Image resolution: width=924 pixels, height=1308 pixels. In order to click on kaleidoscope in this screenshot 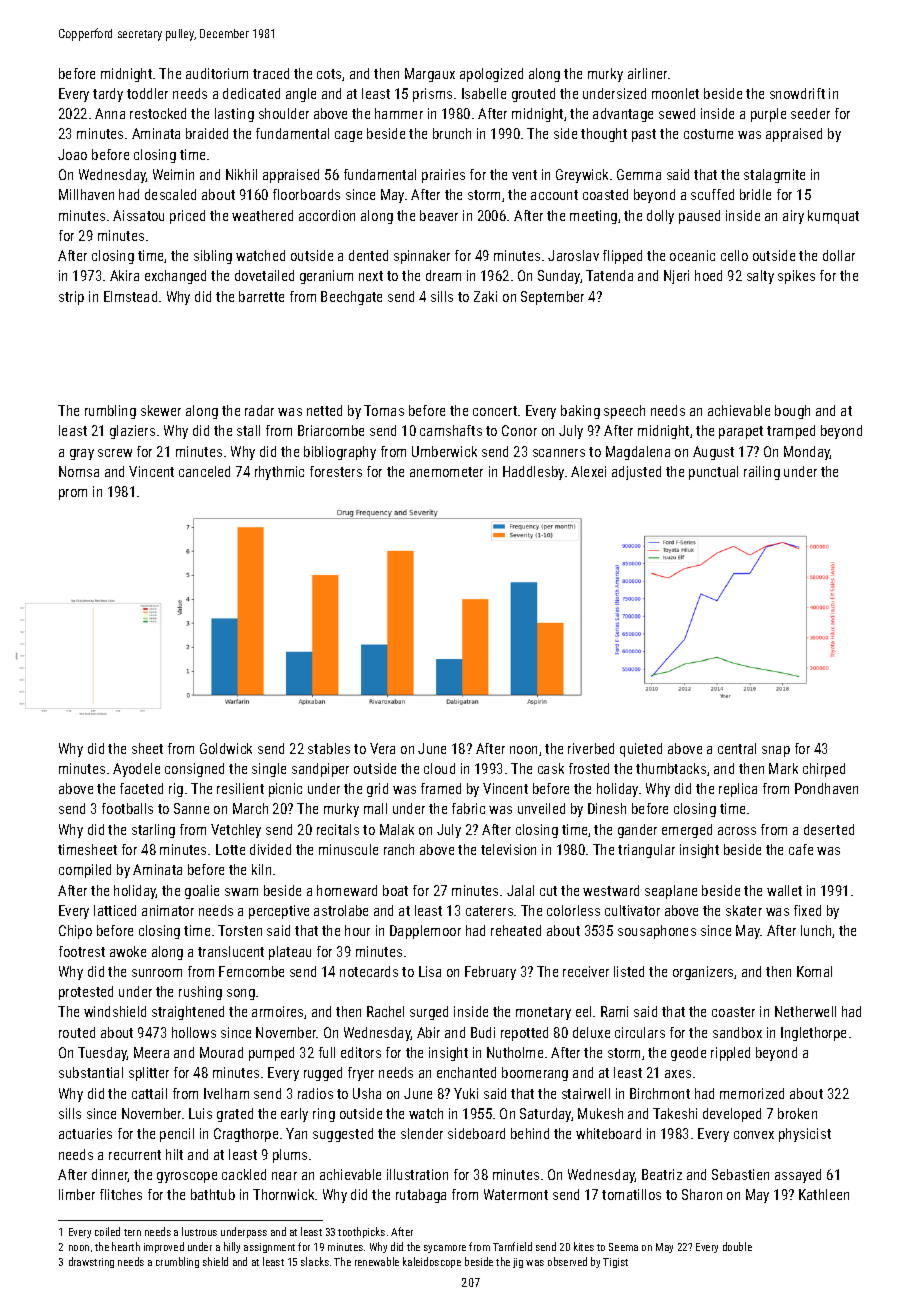, I will do `click(432, 1262)`.
